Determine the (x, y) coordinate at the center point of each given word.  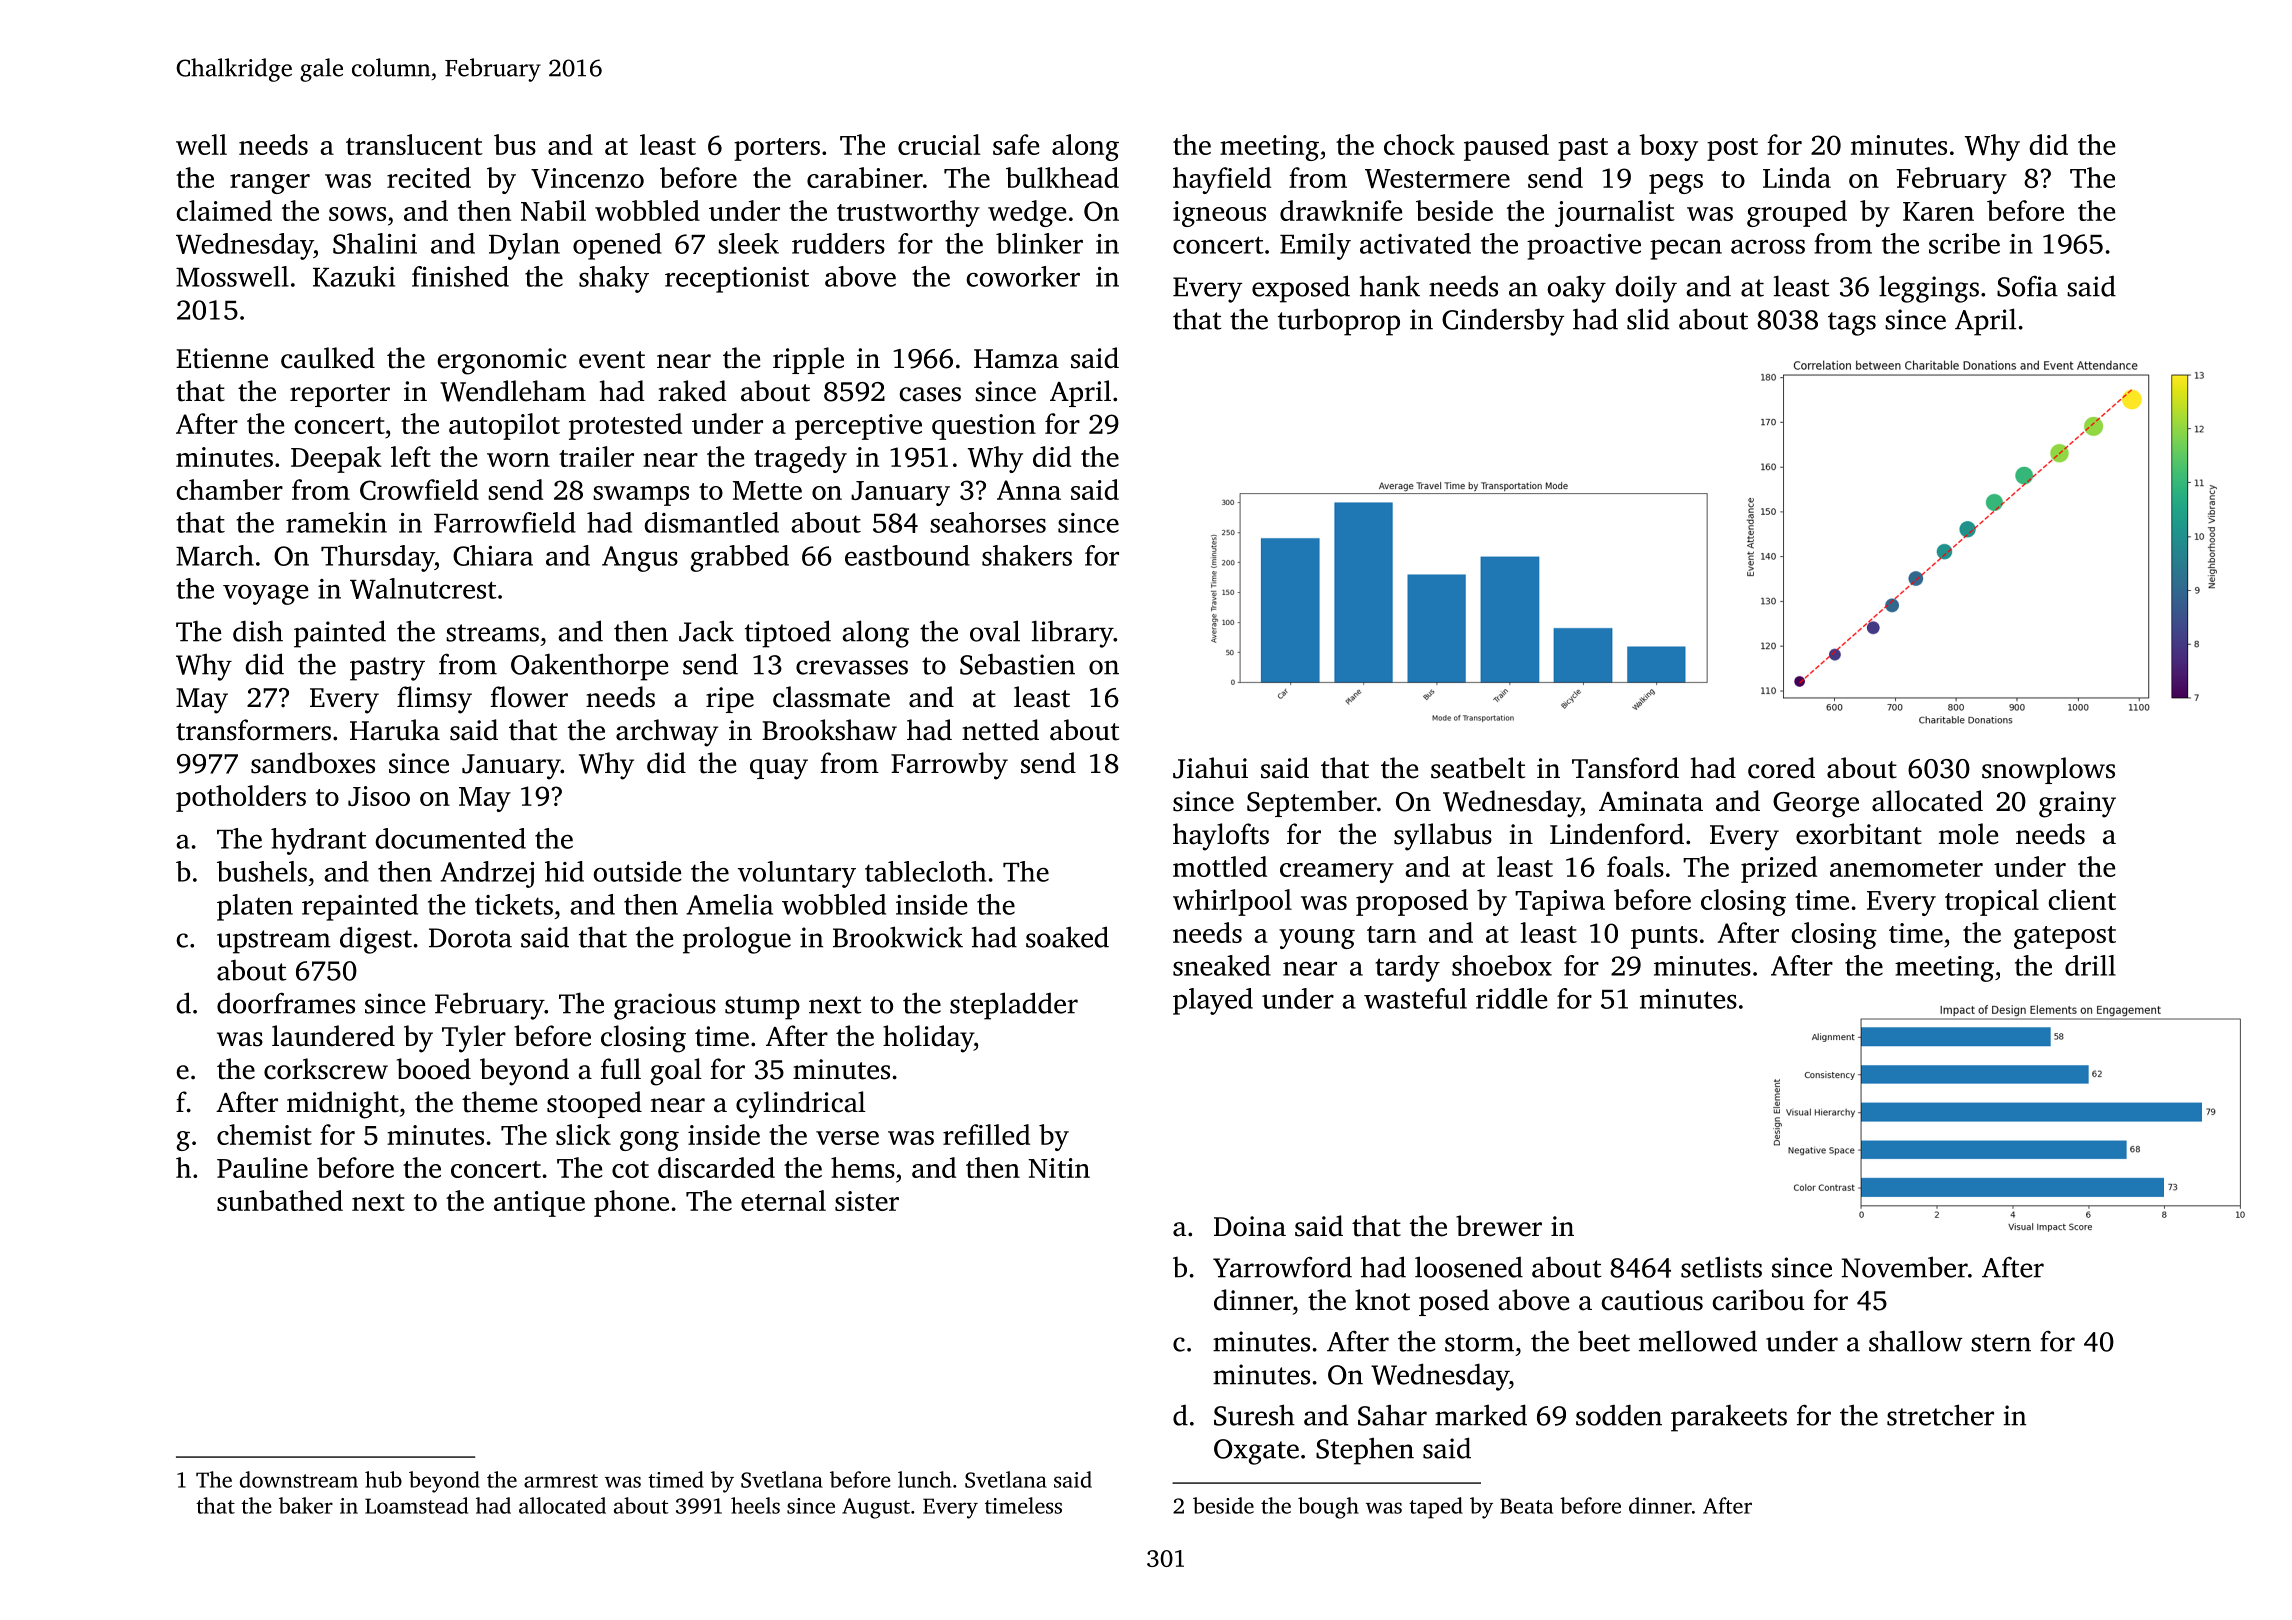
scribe (1964, 243)
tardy (1407, 968)
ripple (808, 360)
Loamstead (416, 1505)
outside (637, 871)
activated (1415, 243)
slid (1648, 319)
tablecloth (925, 871)
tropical (1992, 902)
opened (617, 246)
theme (499, 1102)
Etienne (222, 358)
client (2082, 899)
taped (1436, 1508)
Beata (1526, 1506)
